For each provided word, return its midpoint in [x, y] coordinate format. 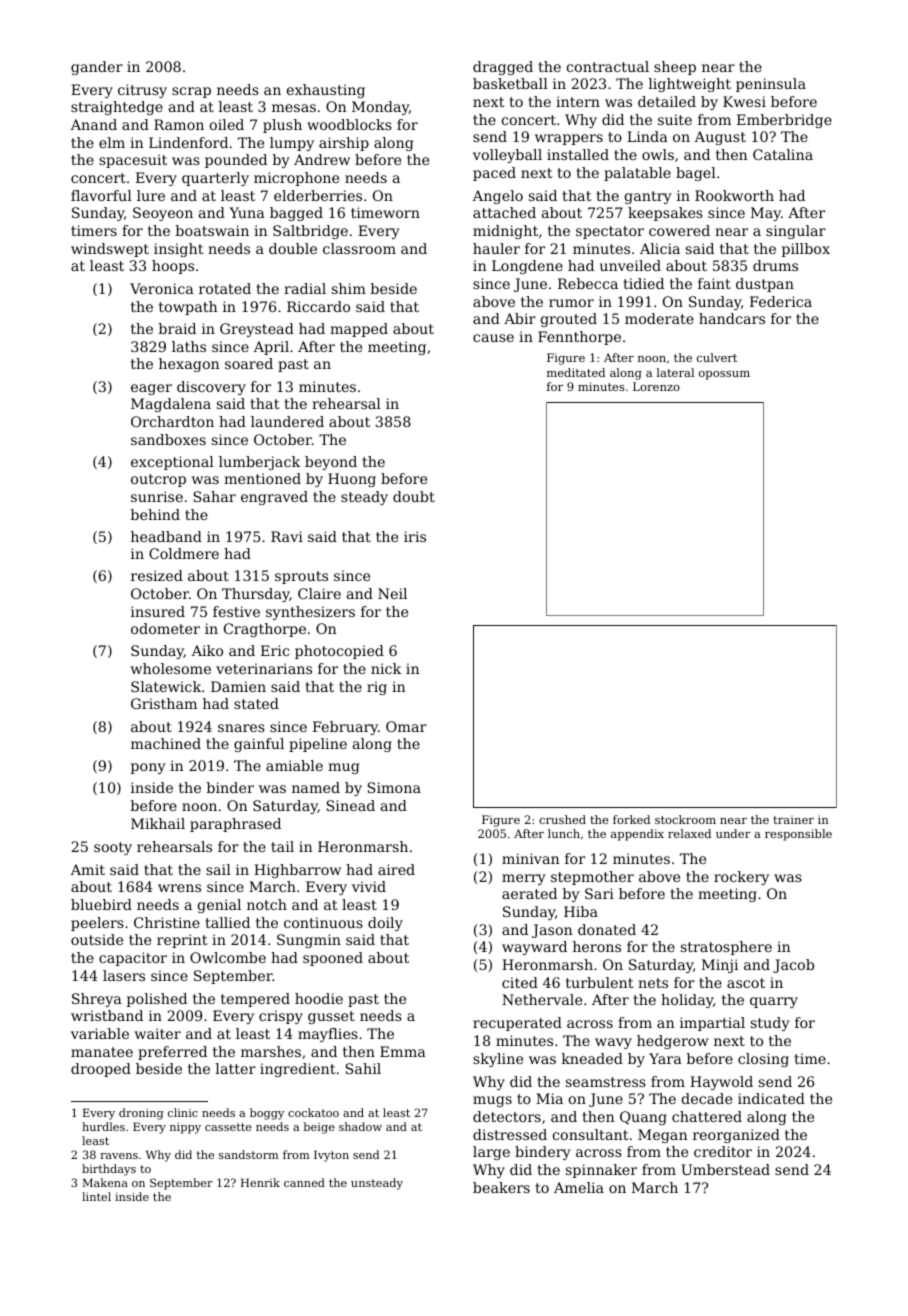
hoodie [319, 998]
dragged [503, 68]
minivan [531, 858]
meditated [576, 372]
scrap [191, 92]
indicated [771, 1098]
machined [166, 743]
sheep [675, 68]
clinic [183, 1112]
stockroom [685, 819]
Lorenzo [656, 386]
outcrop [158, 480]
